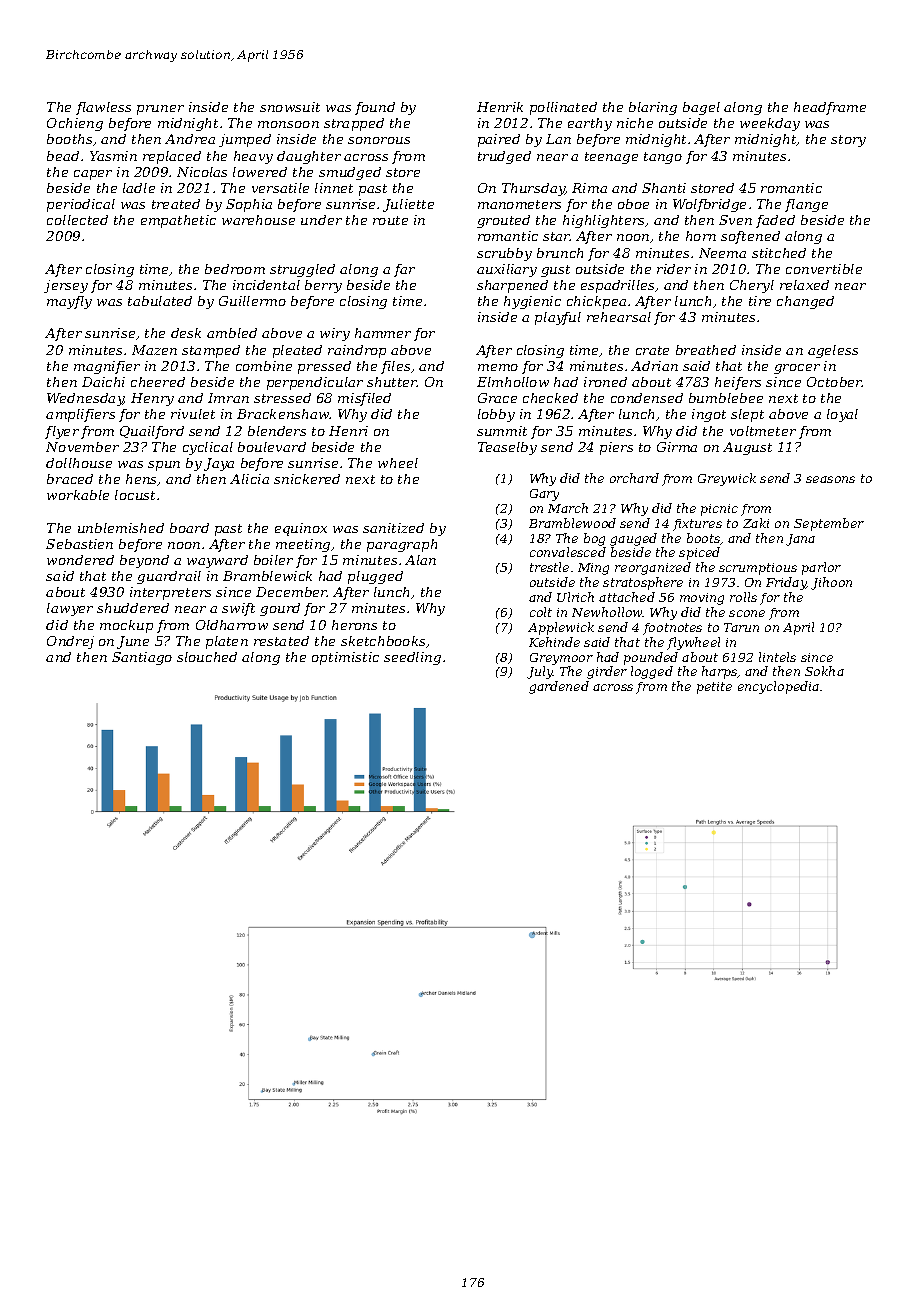 The image size is (924, 1308). What do you see at coordinates (75, 124) in the screenshot?
I see `Ochieng` at bounding box center [75, 124].
